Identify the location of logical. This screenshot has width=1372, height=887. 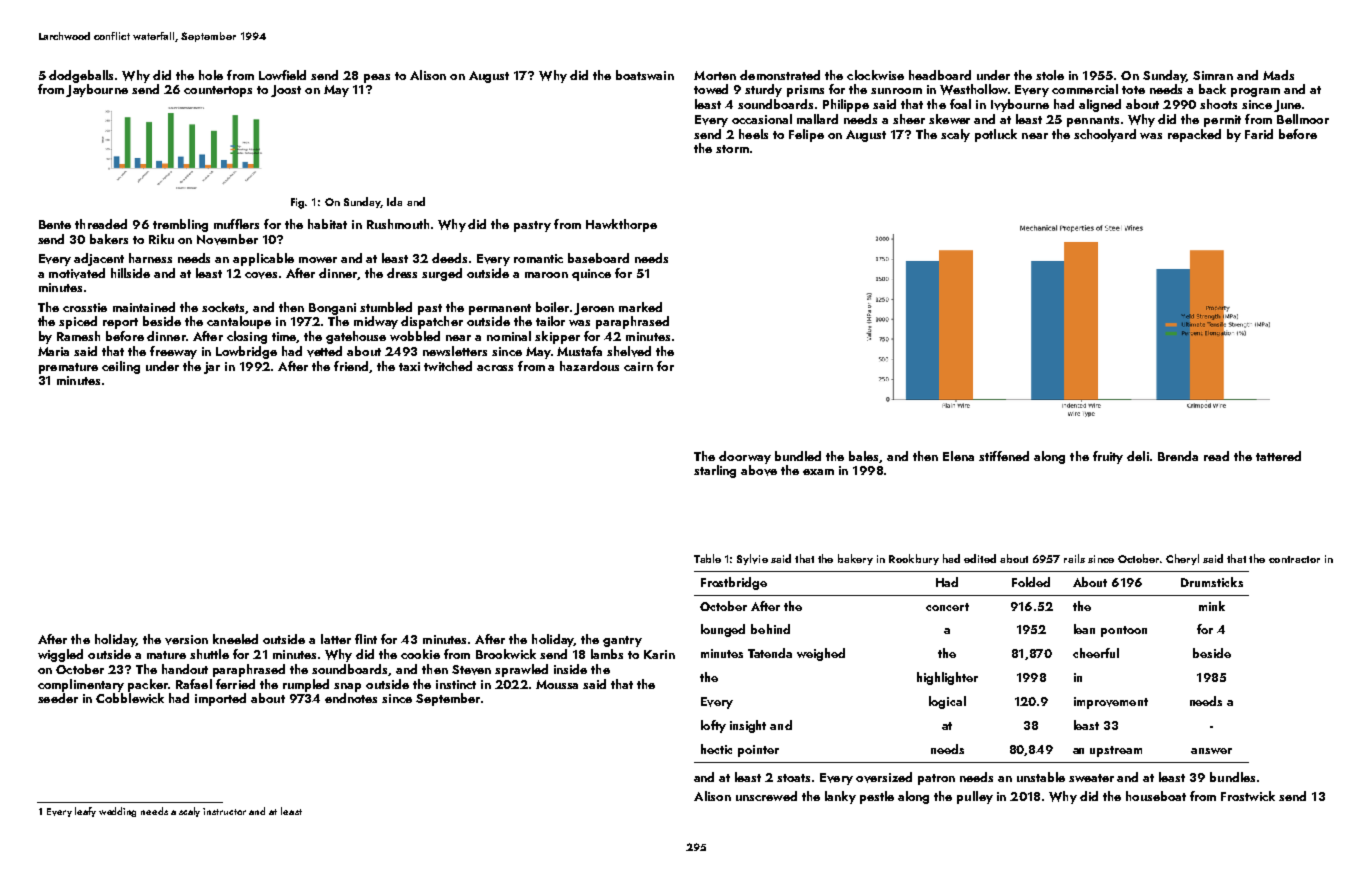
(947, 702).
